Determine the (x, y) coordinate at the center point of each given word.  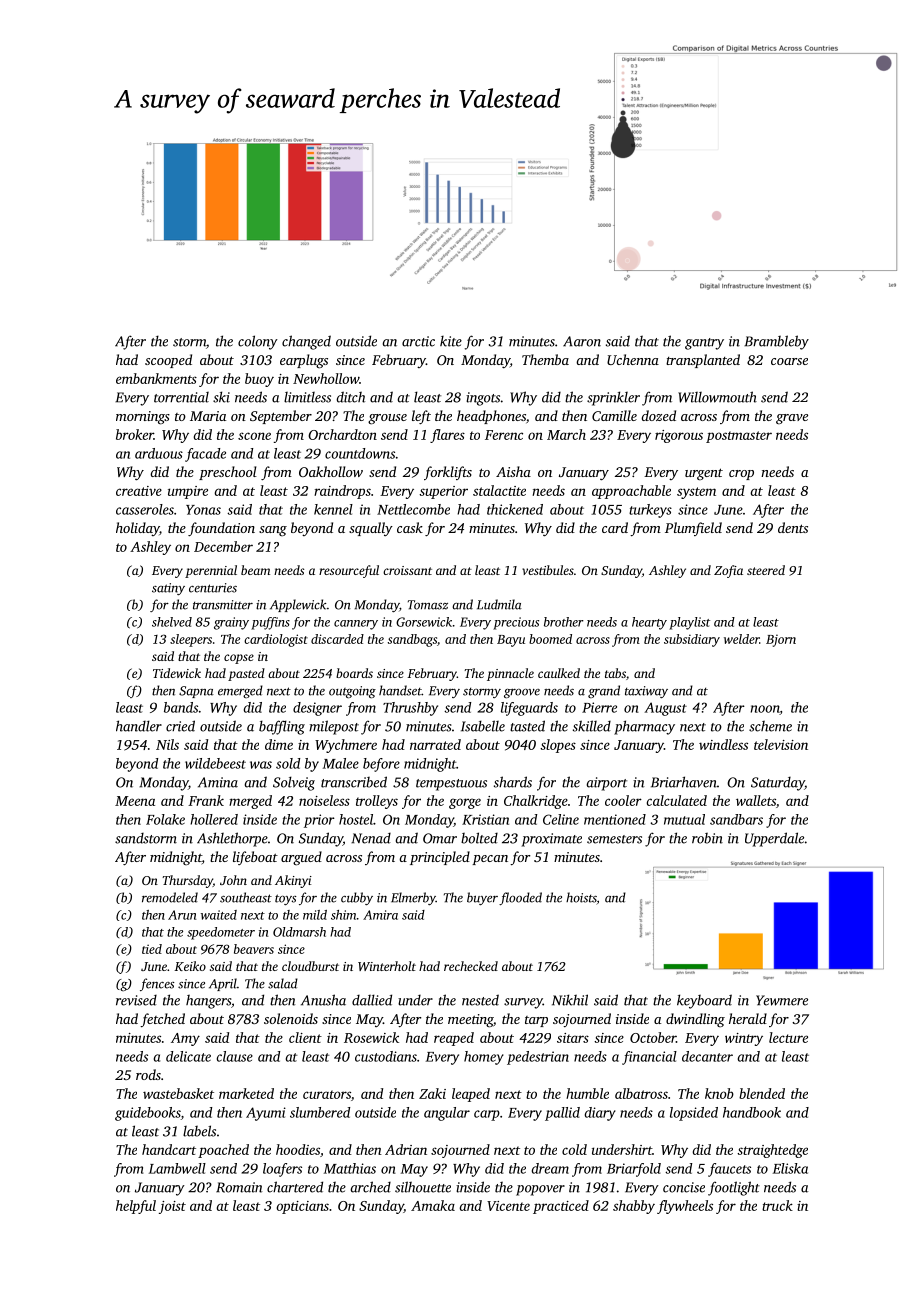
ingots (483, 399)
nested (480, 1000)
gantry (704, 344)
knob (719, 1093)
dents (793, 527)
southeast (246, 897)
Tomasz (428, 605)
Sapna (196, 692)
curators (327, 1094)
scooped (168, 361)
